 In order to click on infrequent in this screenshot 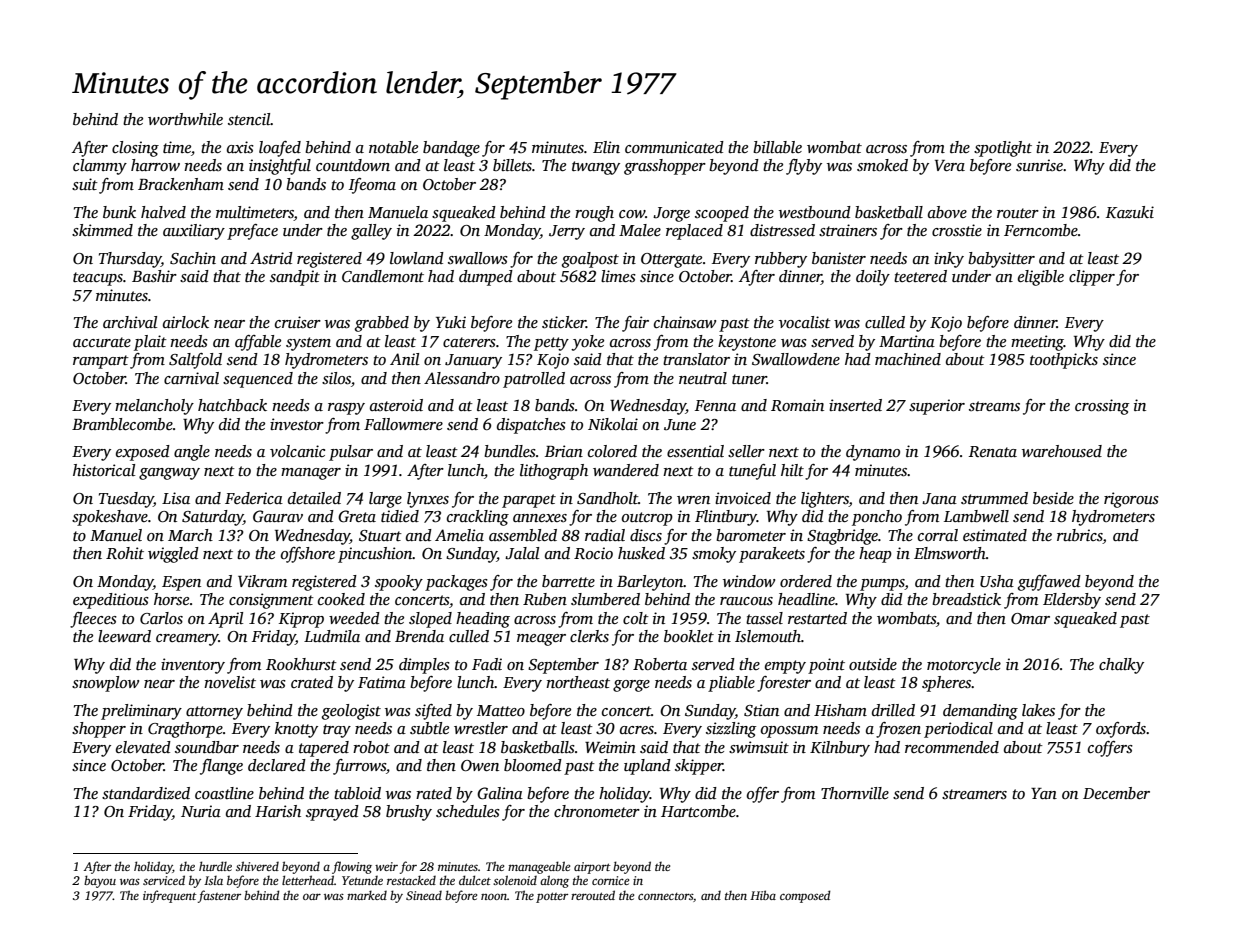, I will do `click(170, 896)`.
